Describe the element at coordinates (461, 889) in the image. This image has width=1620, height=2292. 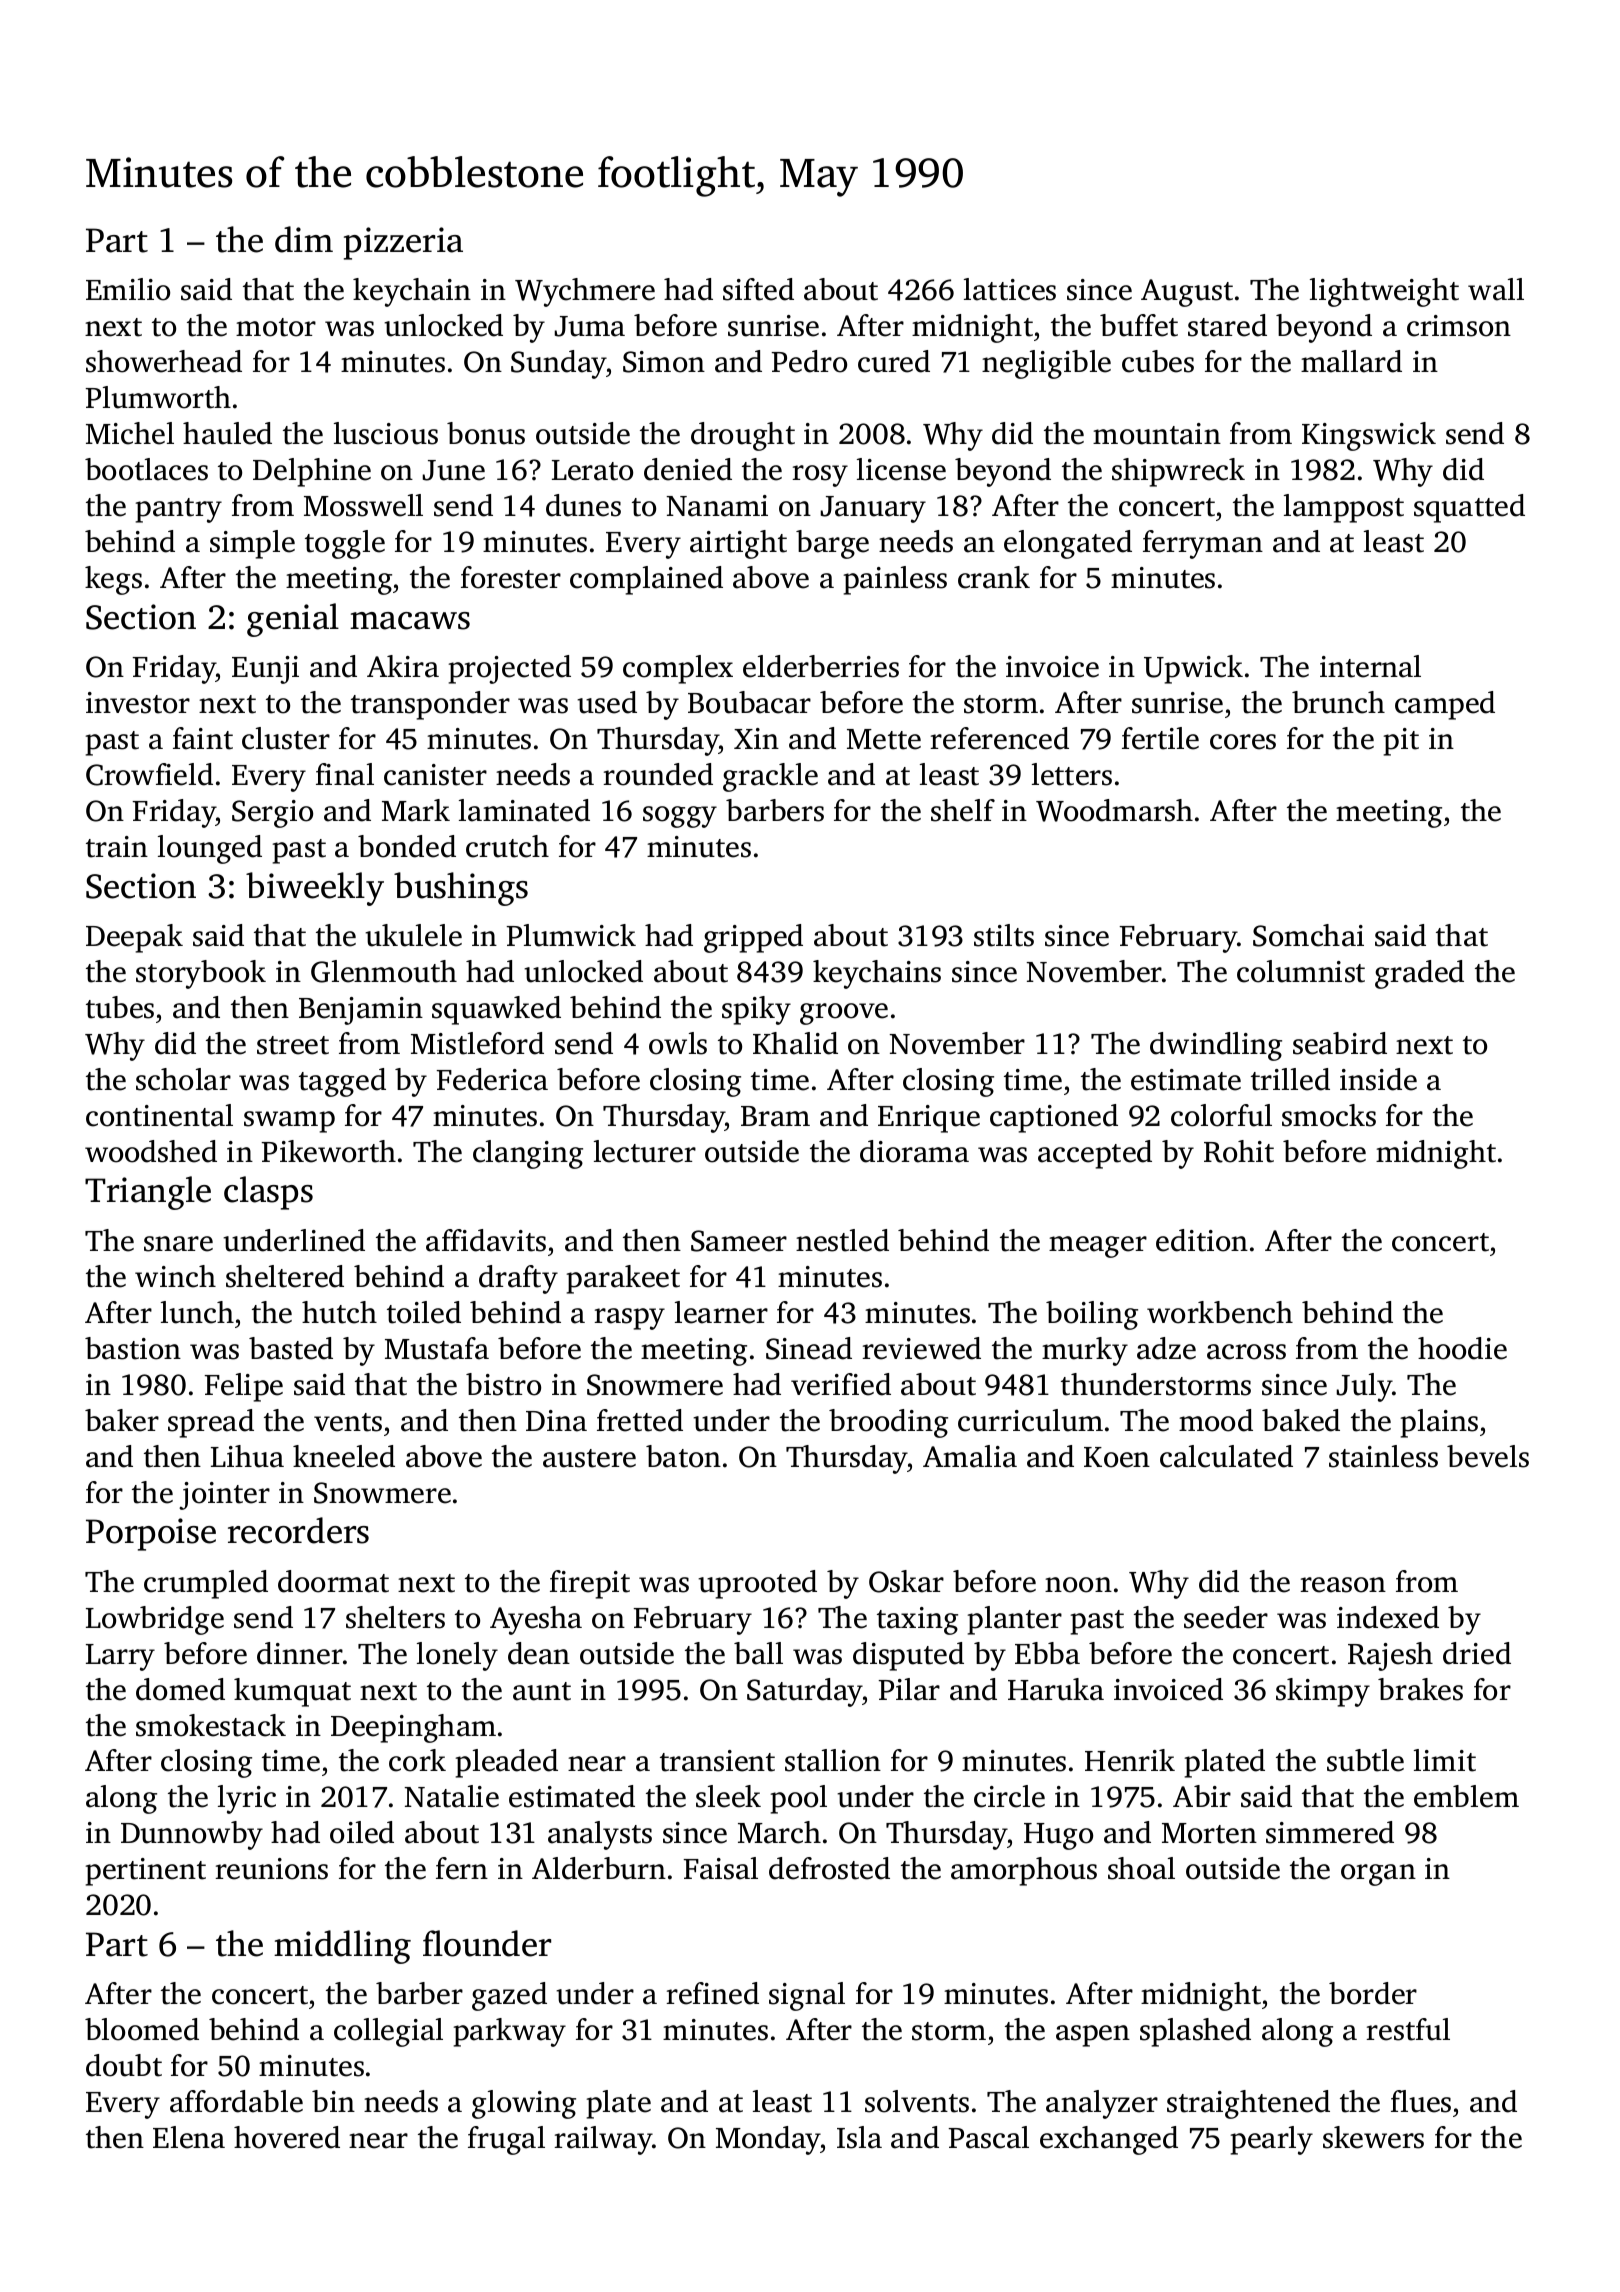
I see `bushings` at that location.
